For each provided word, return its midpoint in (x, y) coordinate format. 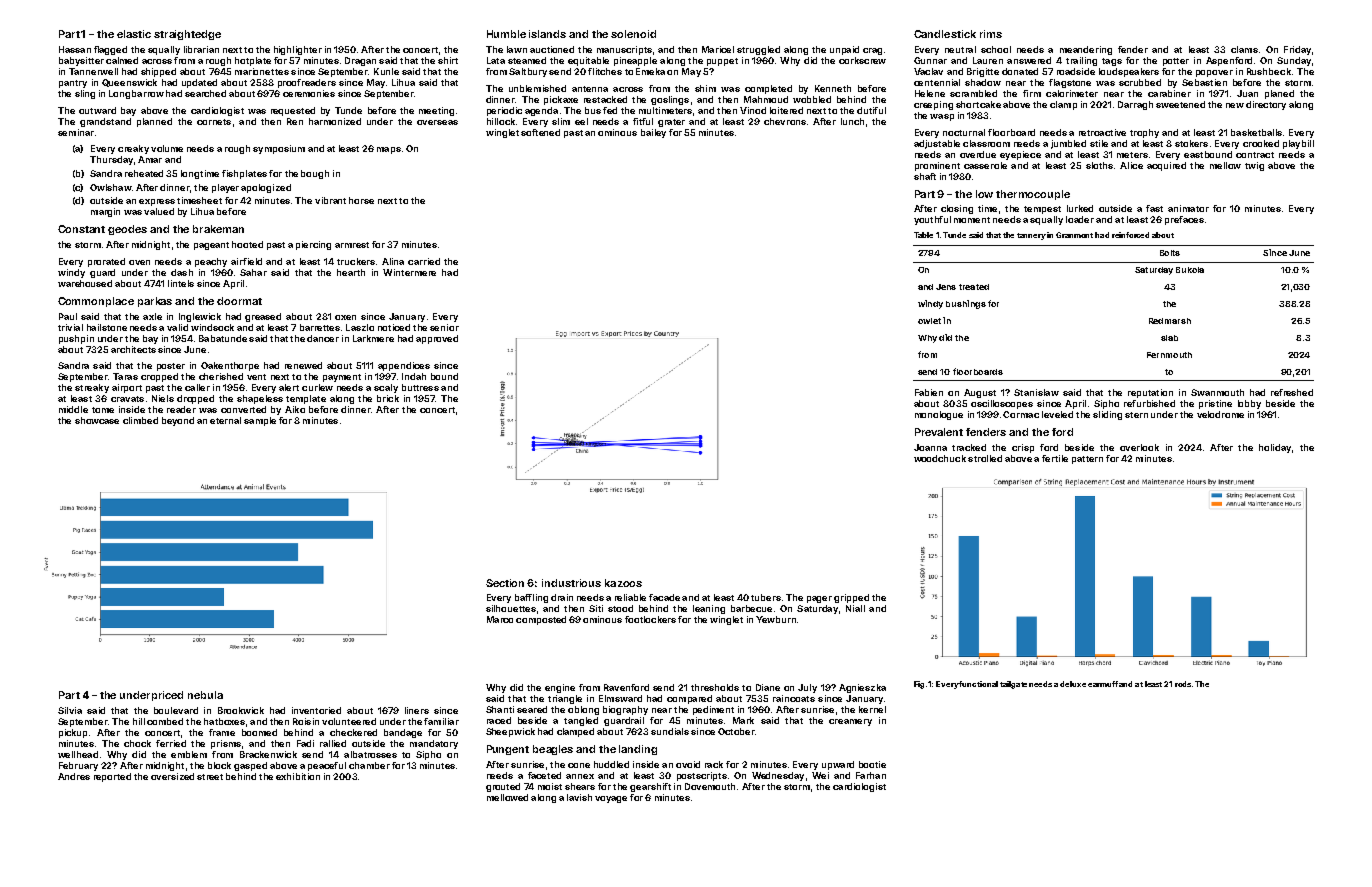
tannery (1031, 236)
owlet (929, 321)
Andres (74, 776)
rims (991, 34)
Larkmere (373, 338)
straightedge (187, 35)
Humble (506, 34)
